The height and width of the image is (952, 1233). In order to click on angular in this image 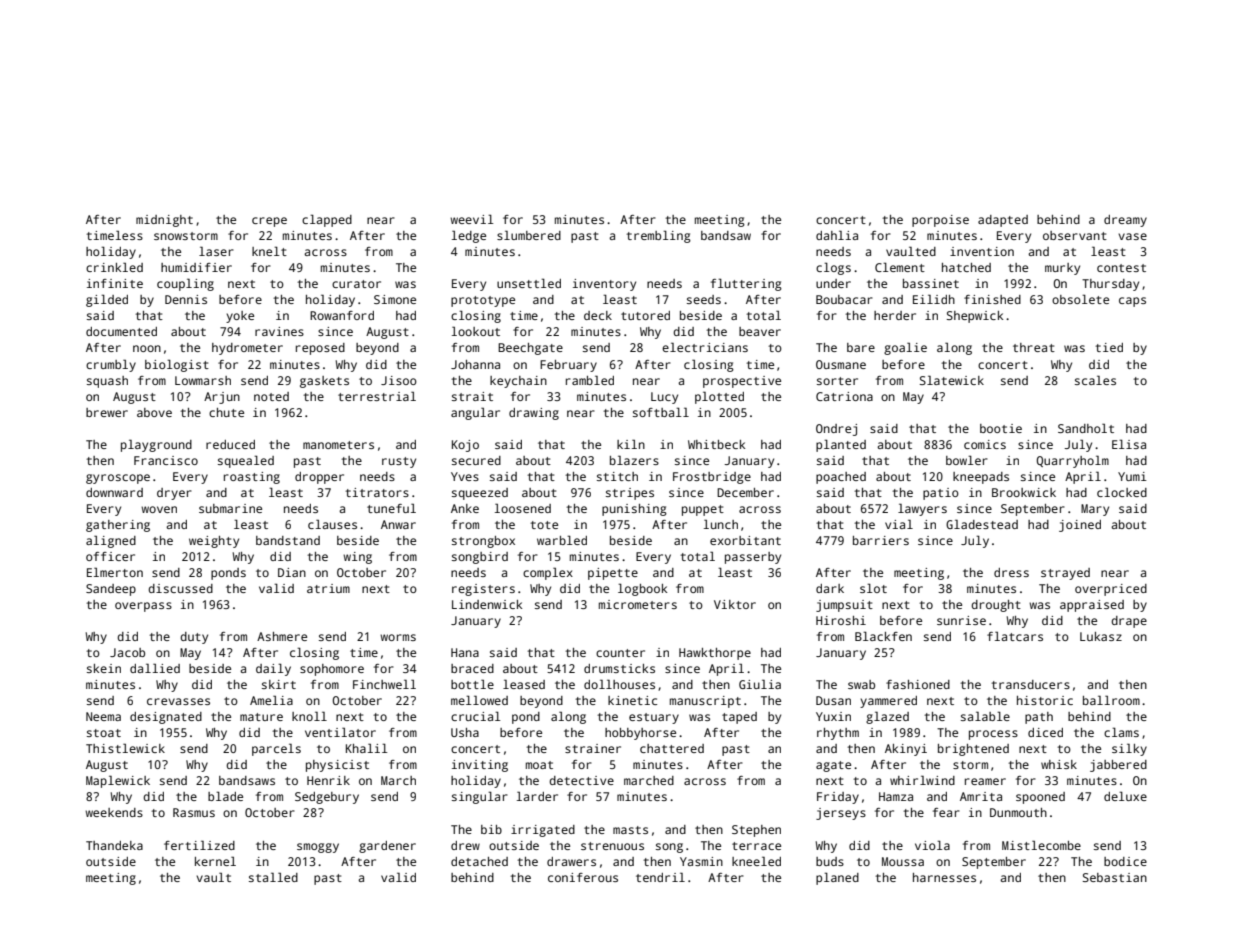, I will do `click(475, 413)`.
